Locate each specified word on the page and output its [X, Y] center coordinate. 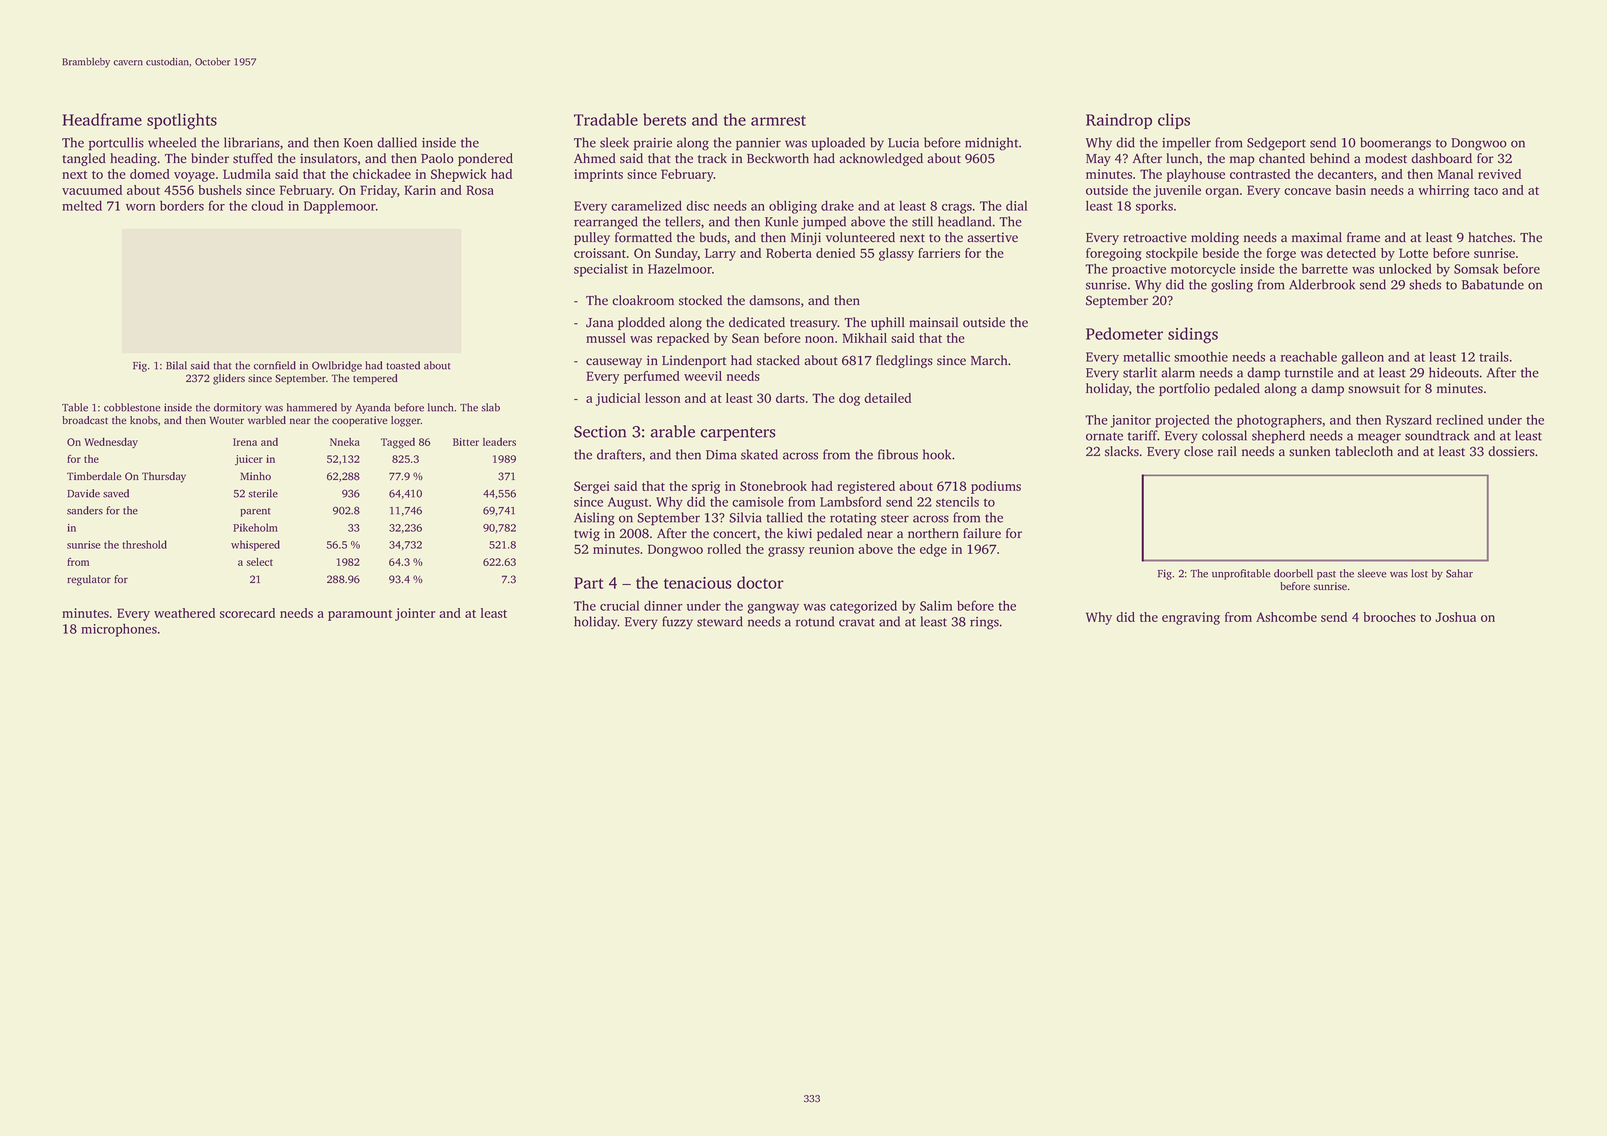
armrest [778, 120]
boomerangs [1395, 144]
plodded [641, 323]
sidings [1193, 335]
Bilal [176, 365]
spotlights [182, 121]
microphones [119, 630]
